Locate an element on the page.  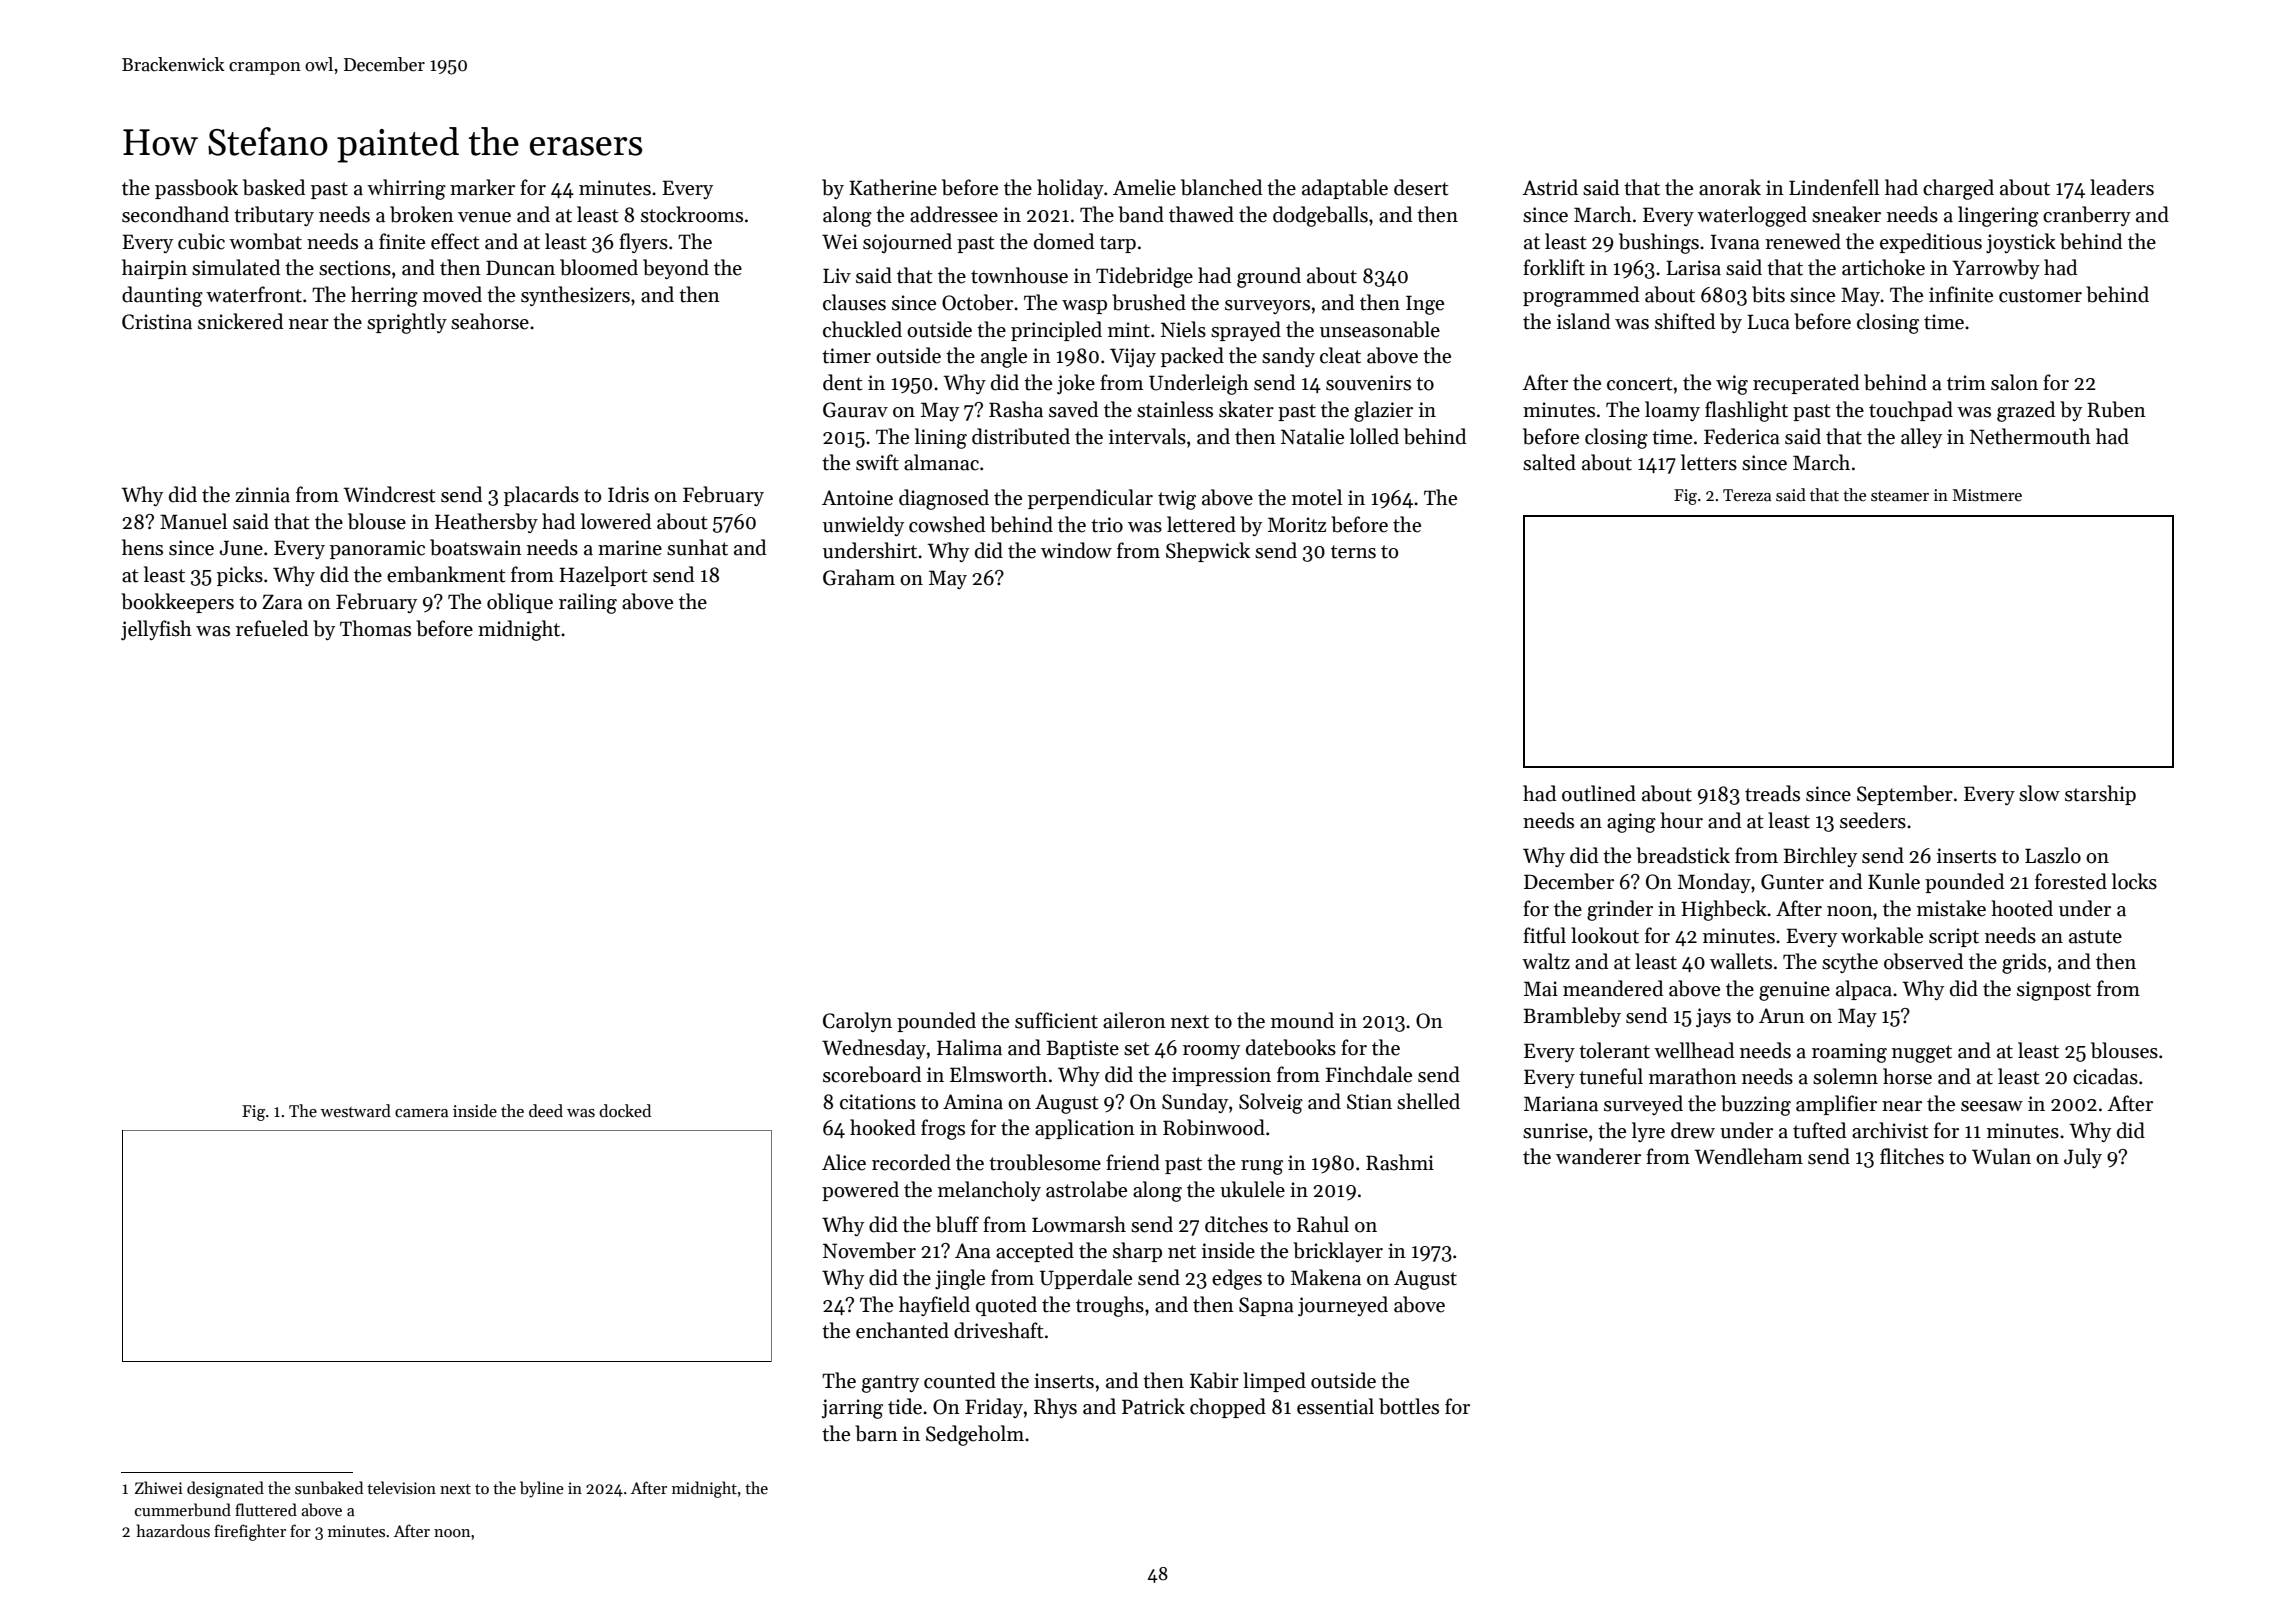
fitful is located at coordinates (1544, 935).
